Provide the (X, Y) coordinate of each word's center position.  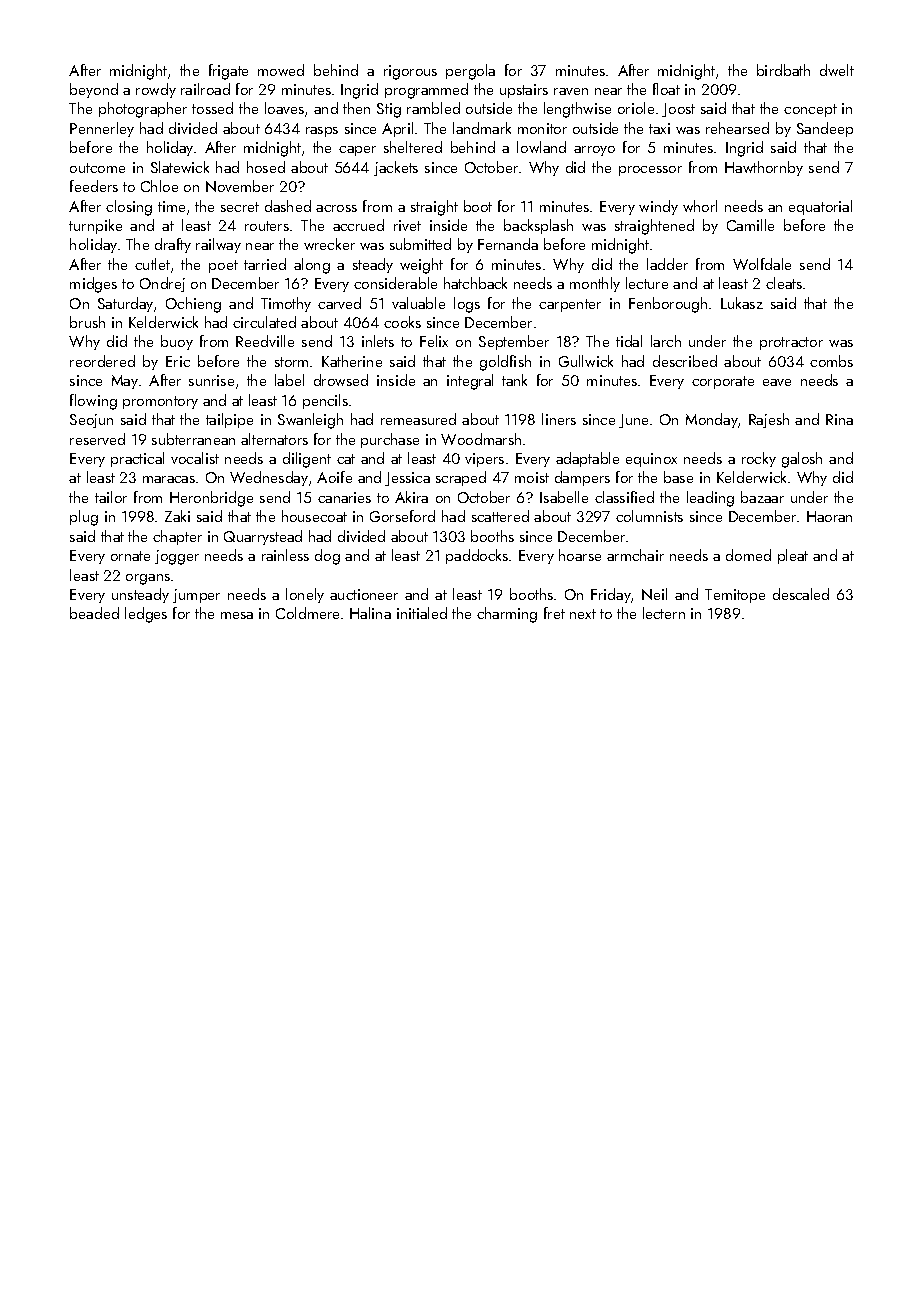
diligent (307, 460)
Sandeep (825, 129)
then (356, 108)
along (312, 266)
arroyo (594, 151)
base (678, 477)
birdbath (783, 70)
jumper (196, 596)
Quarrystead (263, 537)
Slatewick (180, 167)
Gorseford (402, 516)
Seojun (91, 421)
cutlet (152, 264)
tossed (212, 108)
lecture (647, 283)
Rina (839, 419)
